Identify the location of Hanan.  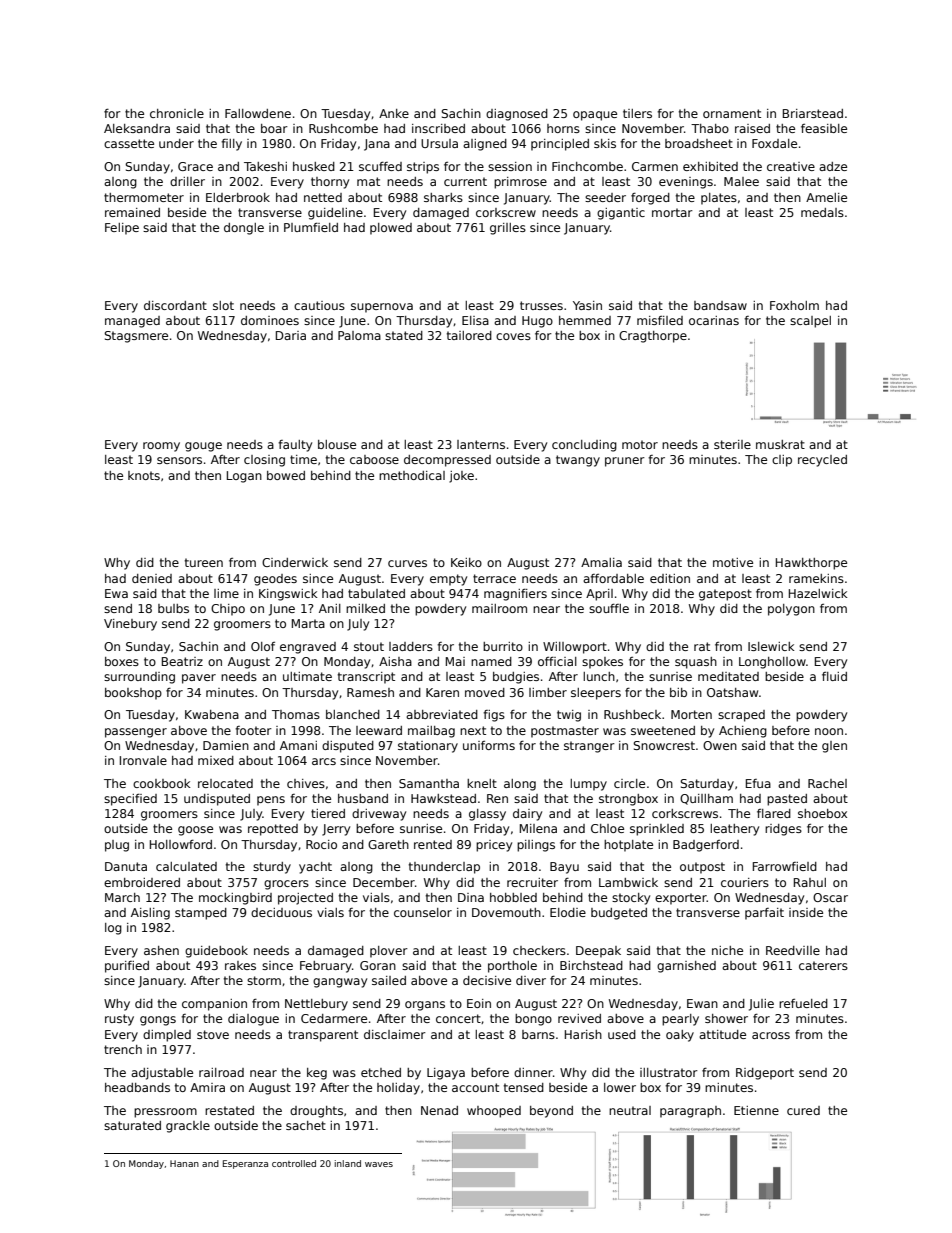
(184, 1163).
